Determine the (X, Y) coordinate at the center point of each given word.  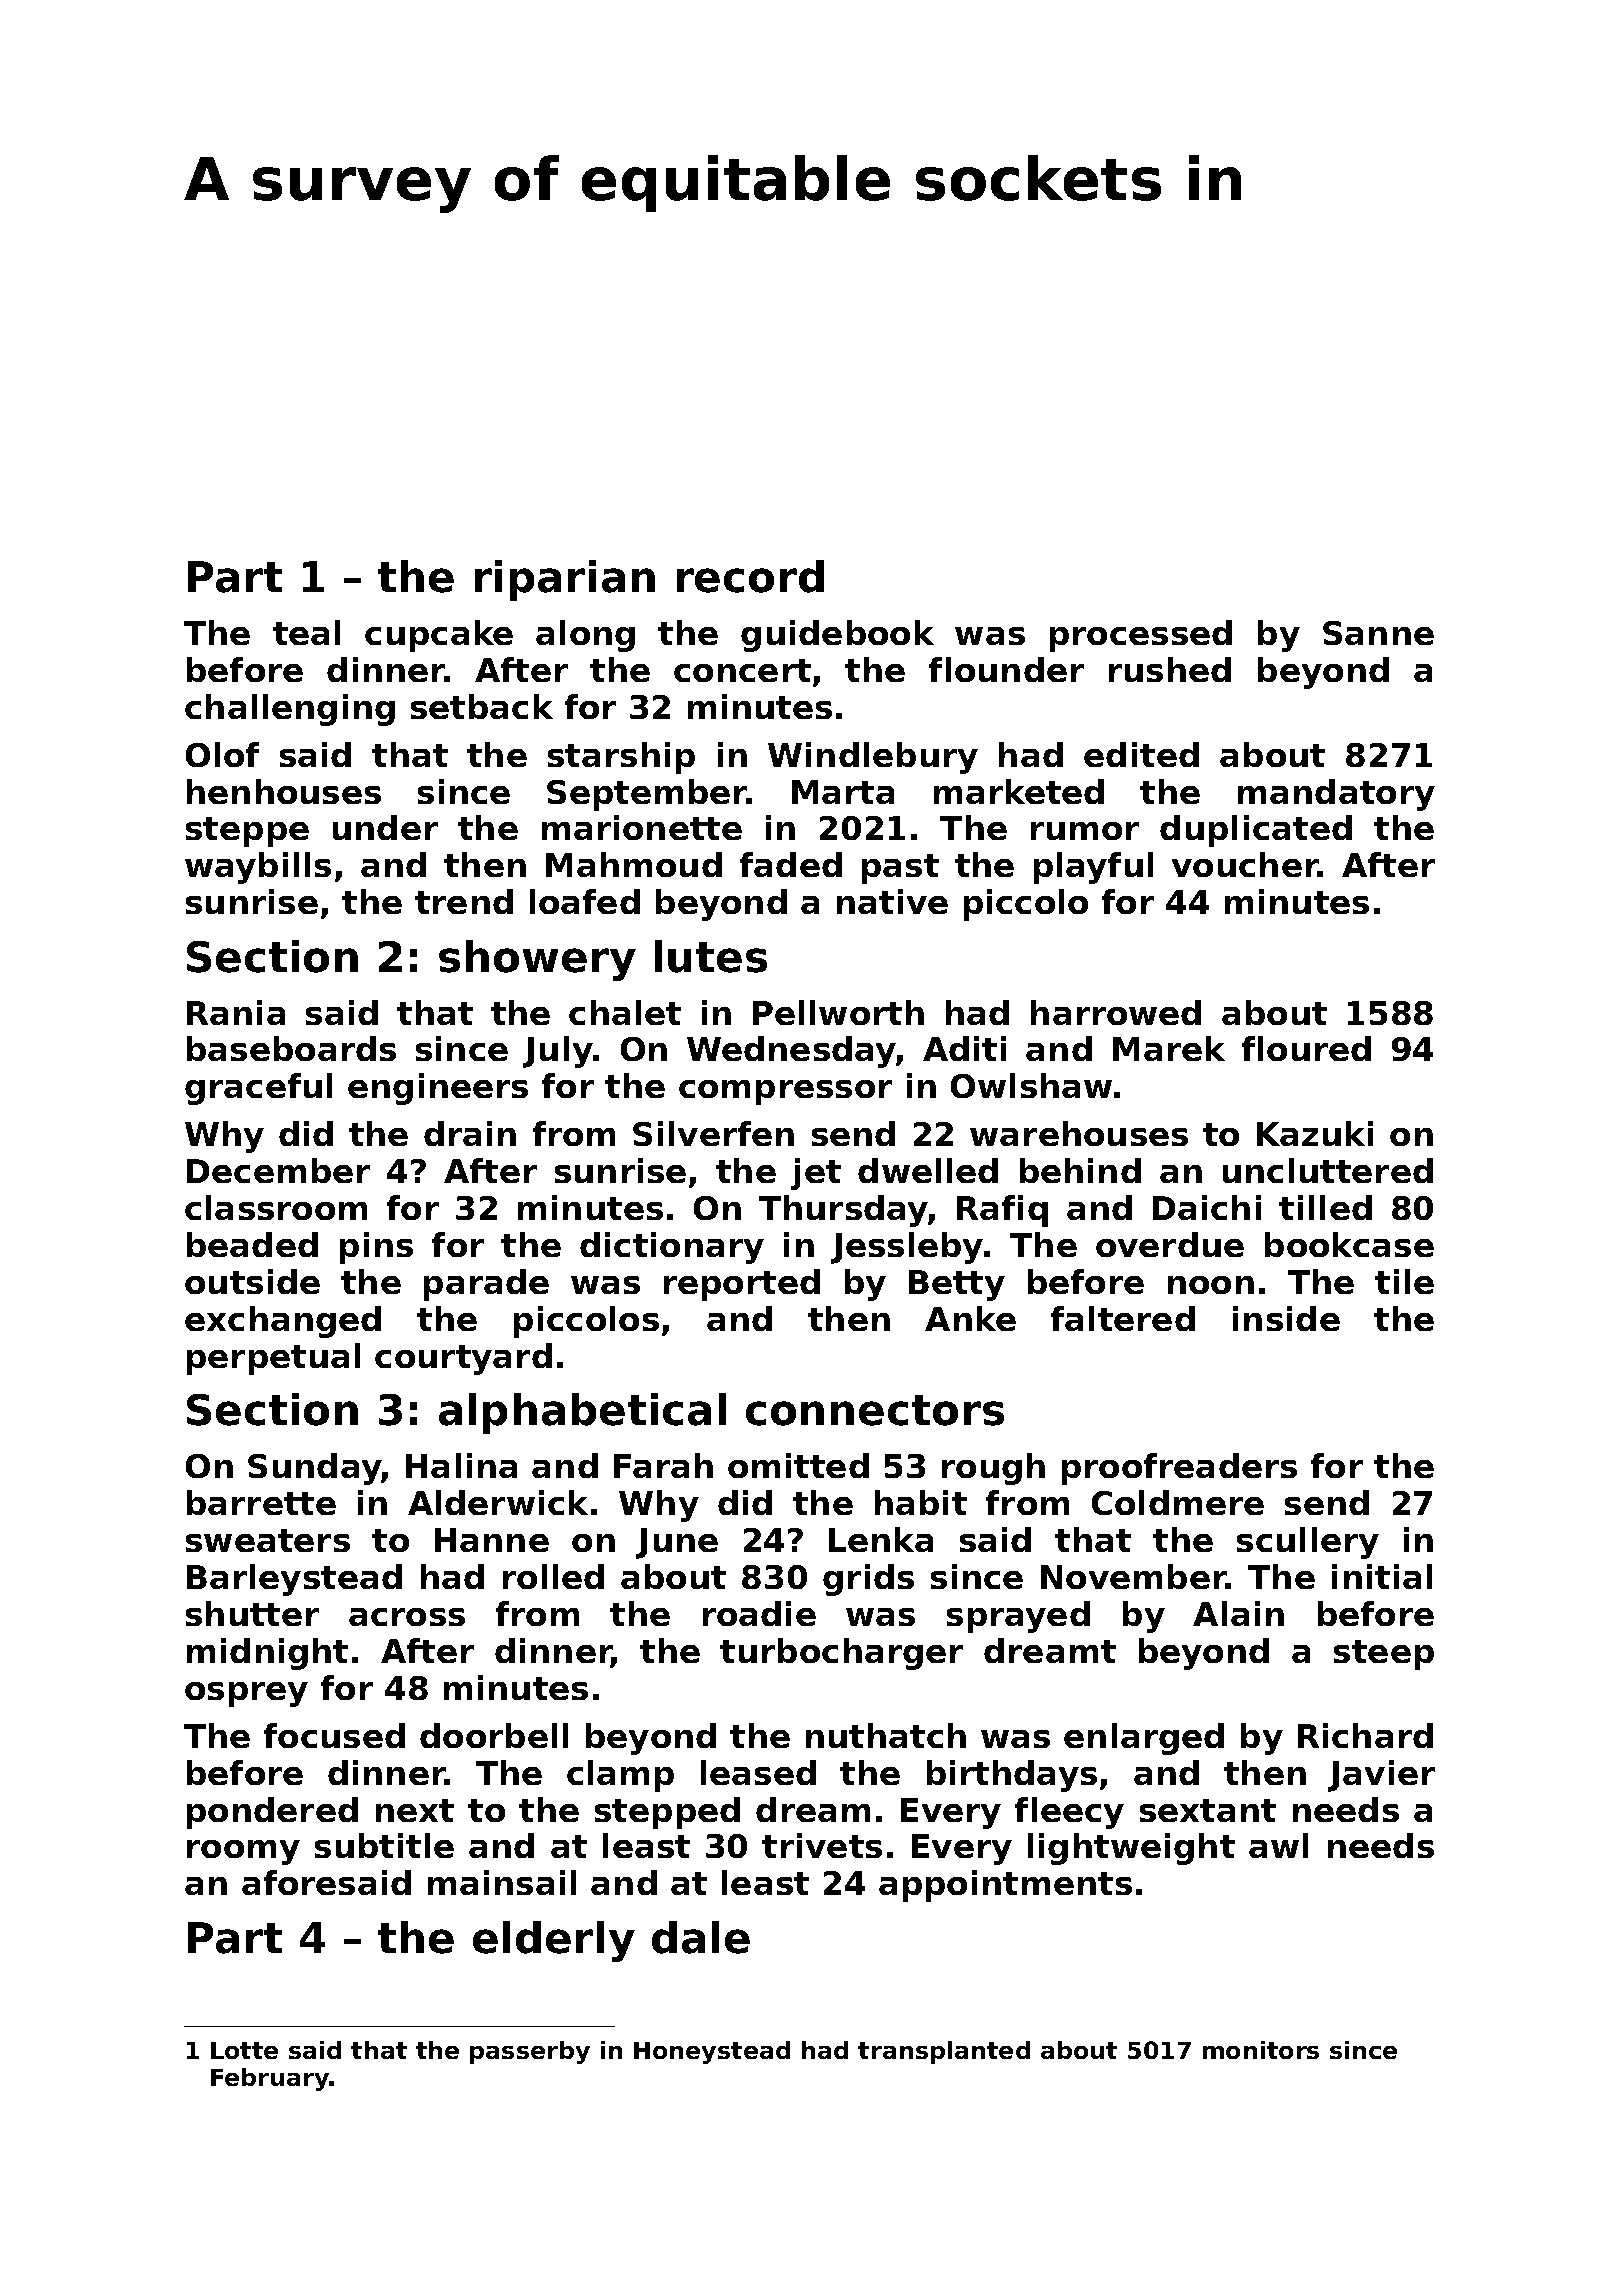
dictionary (672, 1248)
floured (1306, 1048)
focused (334, 1735)
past (900, 869)
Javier (1381, 1776)
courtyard (463, 1359)
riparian (565, 580)
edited (1141, 754)
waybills (258, 868)
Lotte (244, 2050)
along (585, 636)
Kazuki (1315, 1133)
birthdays (1012, 1776)
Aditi (964, 1048)
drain (470, 1133)
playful (1093, 868)
